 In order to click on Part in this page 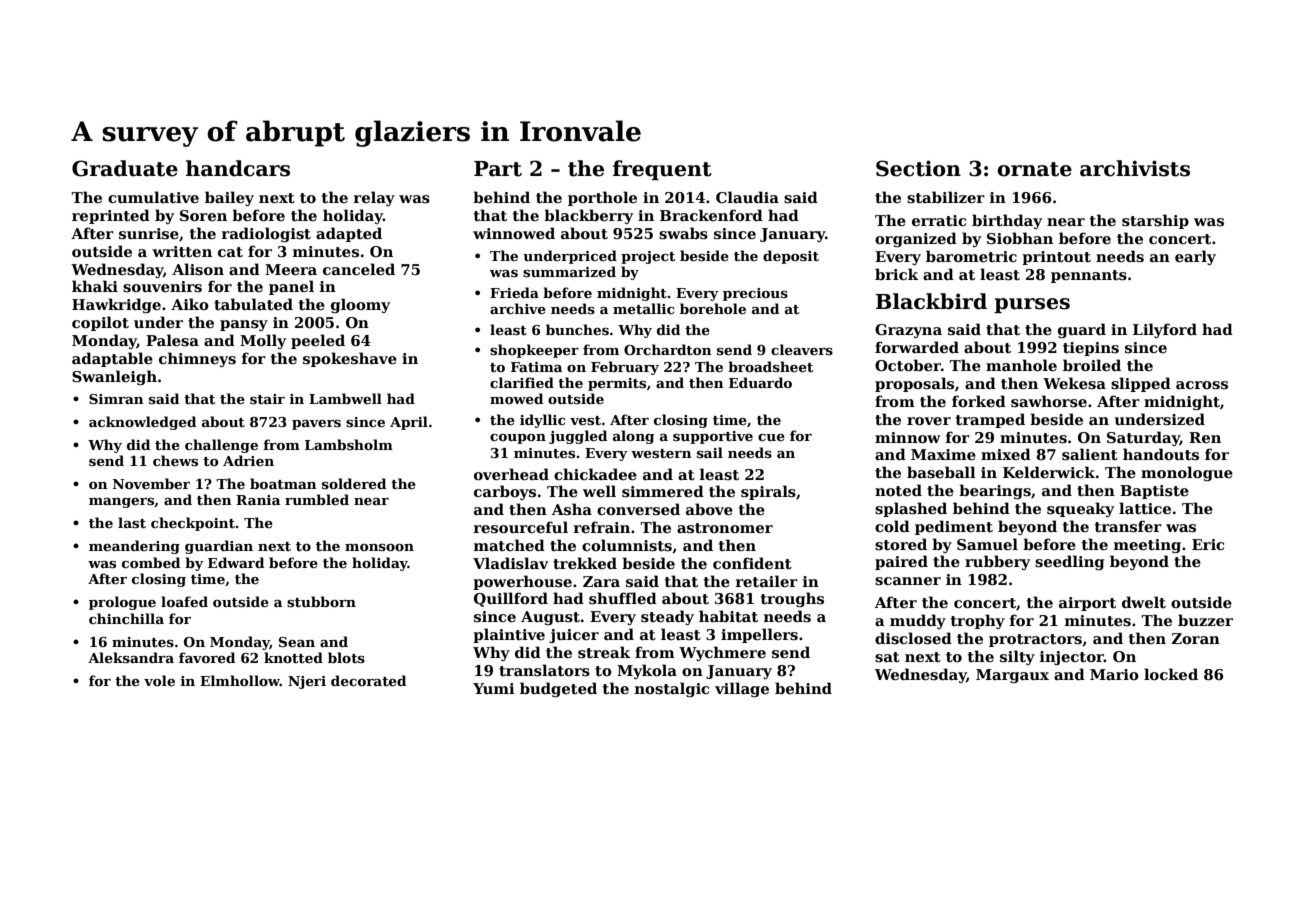, I will do `click(498, 169)`.
